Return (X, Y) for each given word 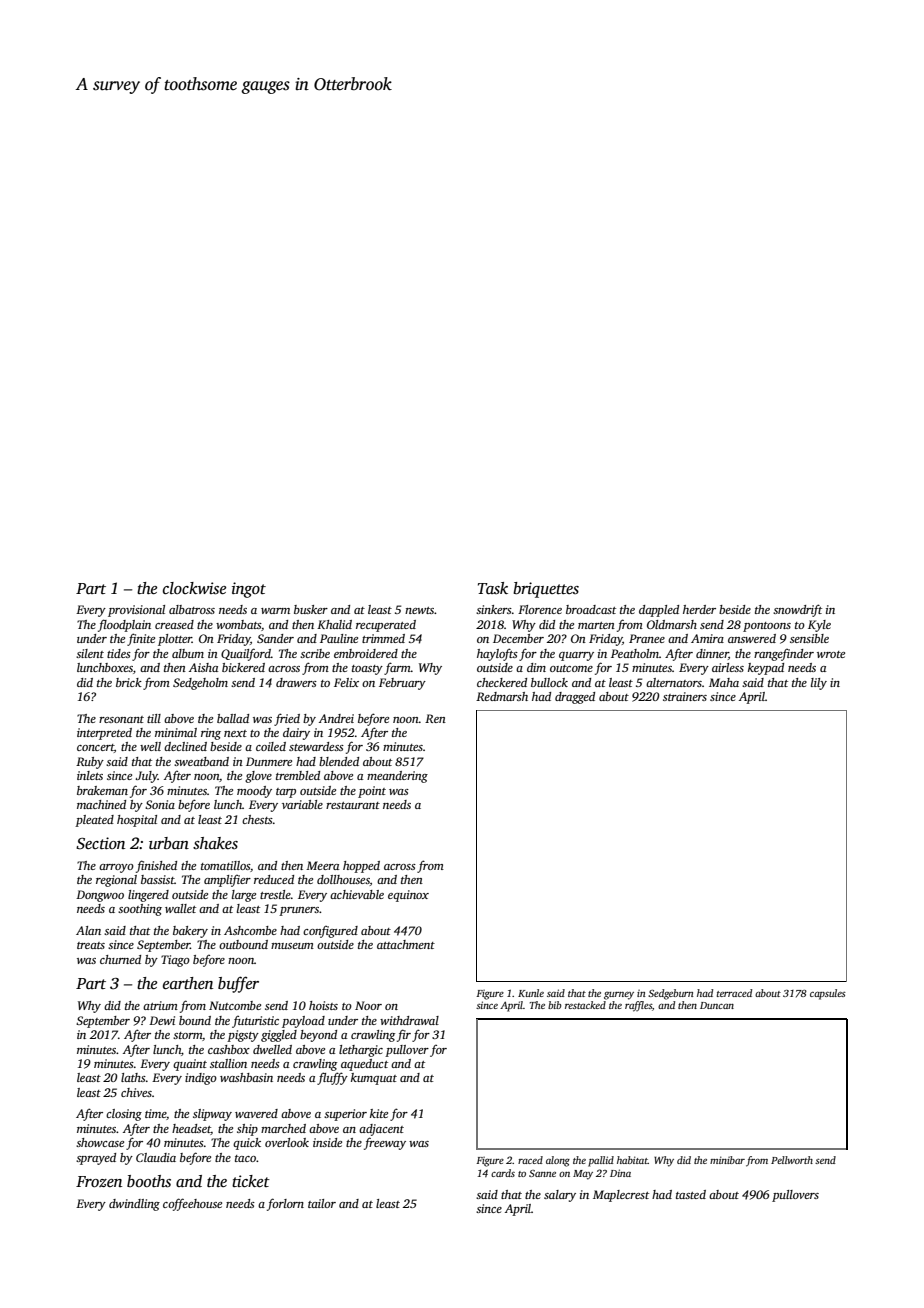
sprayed (96, 1159)
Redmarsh (502, 696)
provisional (136, 611)
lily (819, 684)
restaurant (353, 805)
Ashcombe (250, 930)
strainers (685, 696)
